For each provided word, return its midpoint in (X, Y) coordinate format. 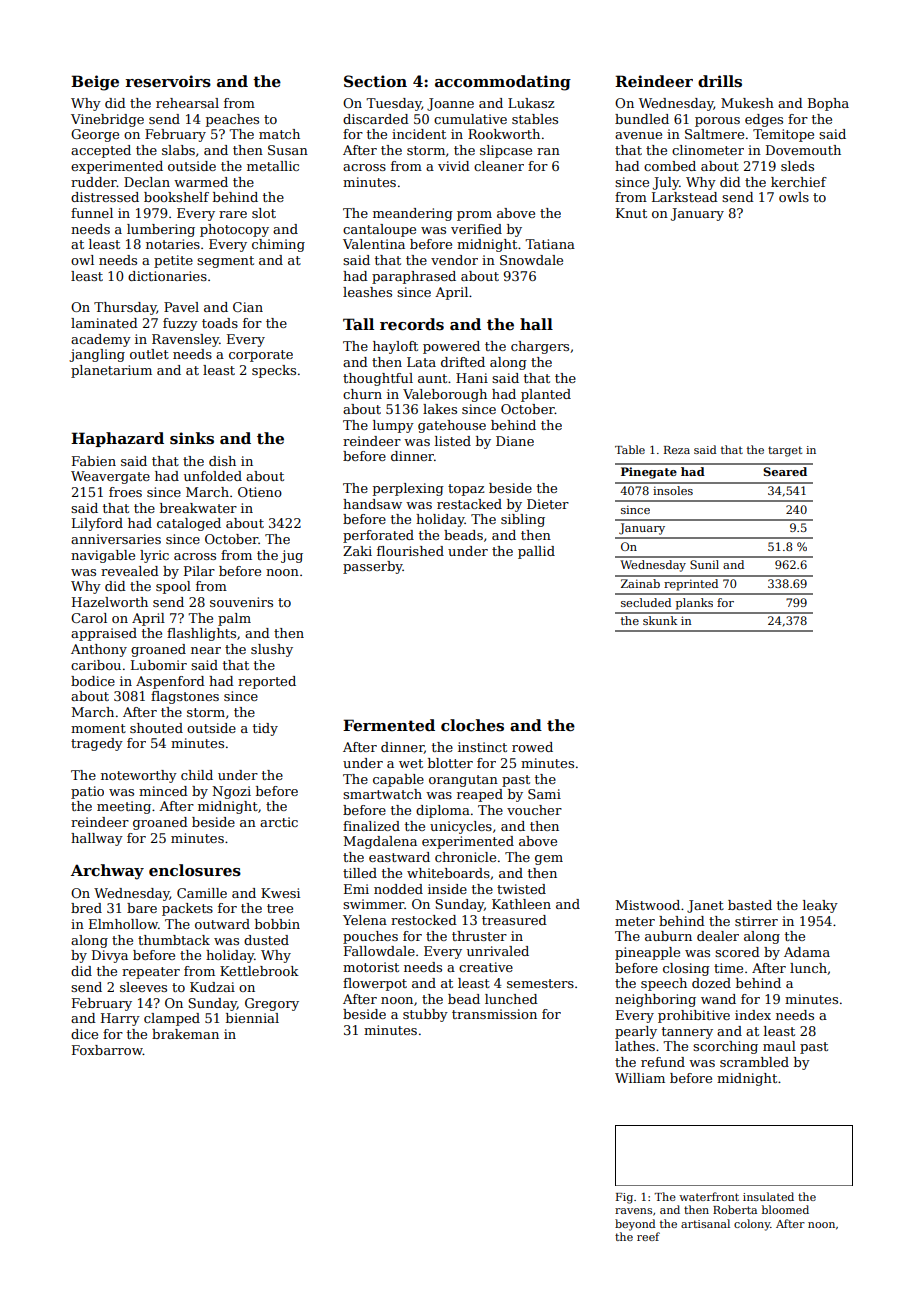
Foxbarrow (107, 1050)
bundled (642, 119)
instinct (482, 747)
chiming (278, 245)
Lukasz (531, 103)
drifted (463, 362)
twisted (521, 889)
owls (794, 197)
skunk (660, 620)
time (728, 968)
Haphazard (117, 439)
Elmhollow (123, 924)
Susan (288, 150)
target (785, 451)
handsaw (372, 504)
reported (267, 682)
